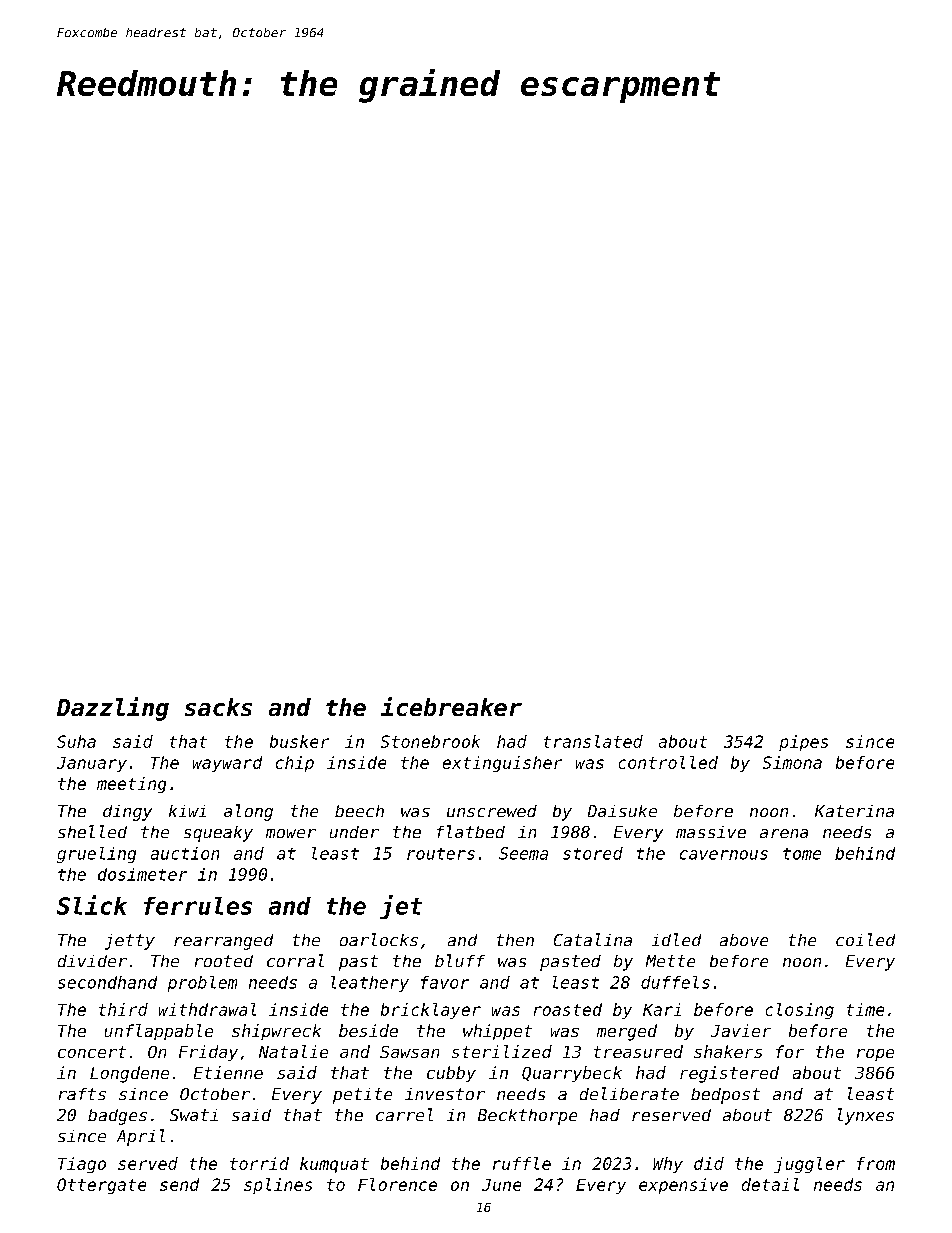 This screenshot has height=1233, width=952. What do you see at coordinates (875, 1055) in the screenshot?
I see `rope` at bounding box center [875, 1055].
